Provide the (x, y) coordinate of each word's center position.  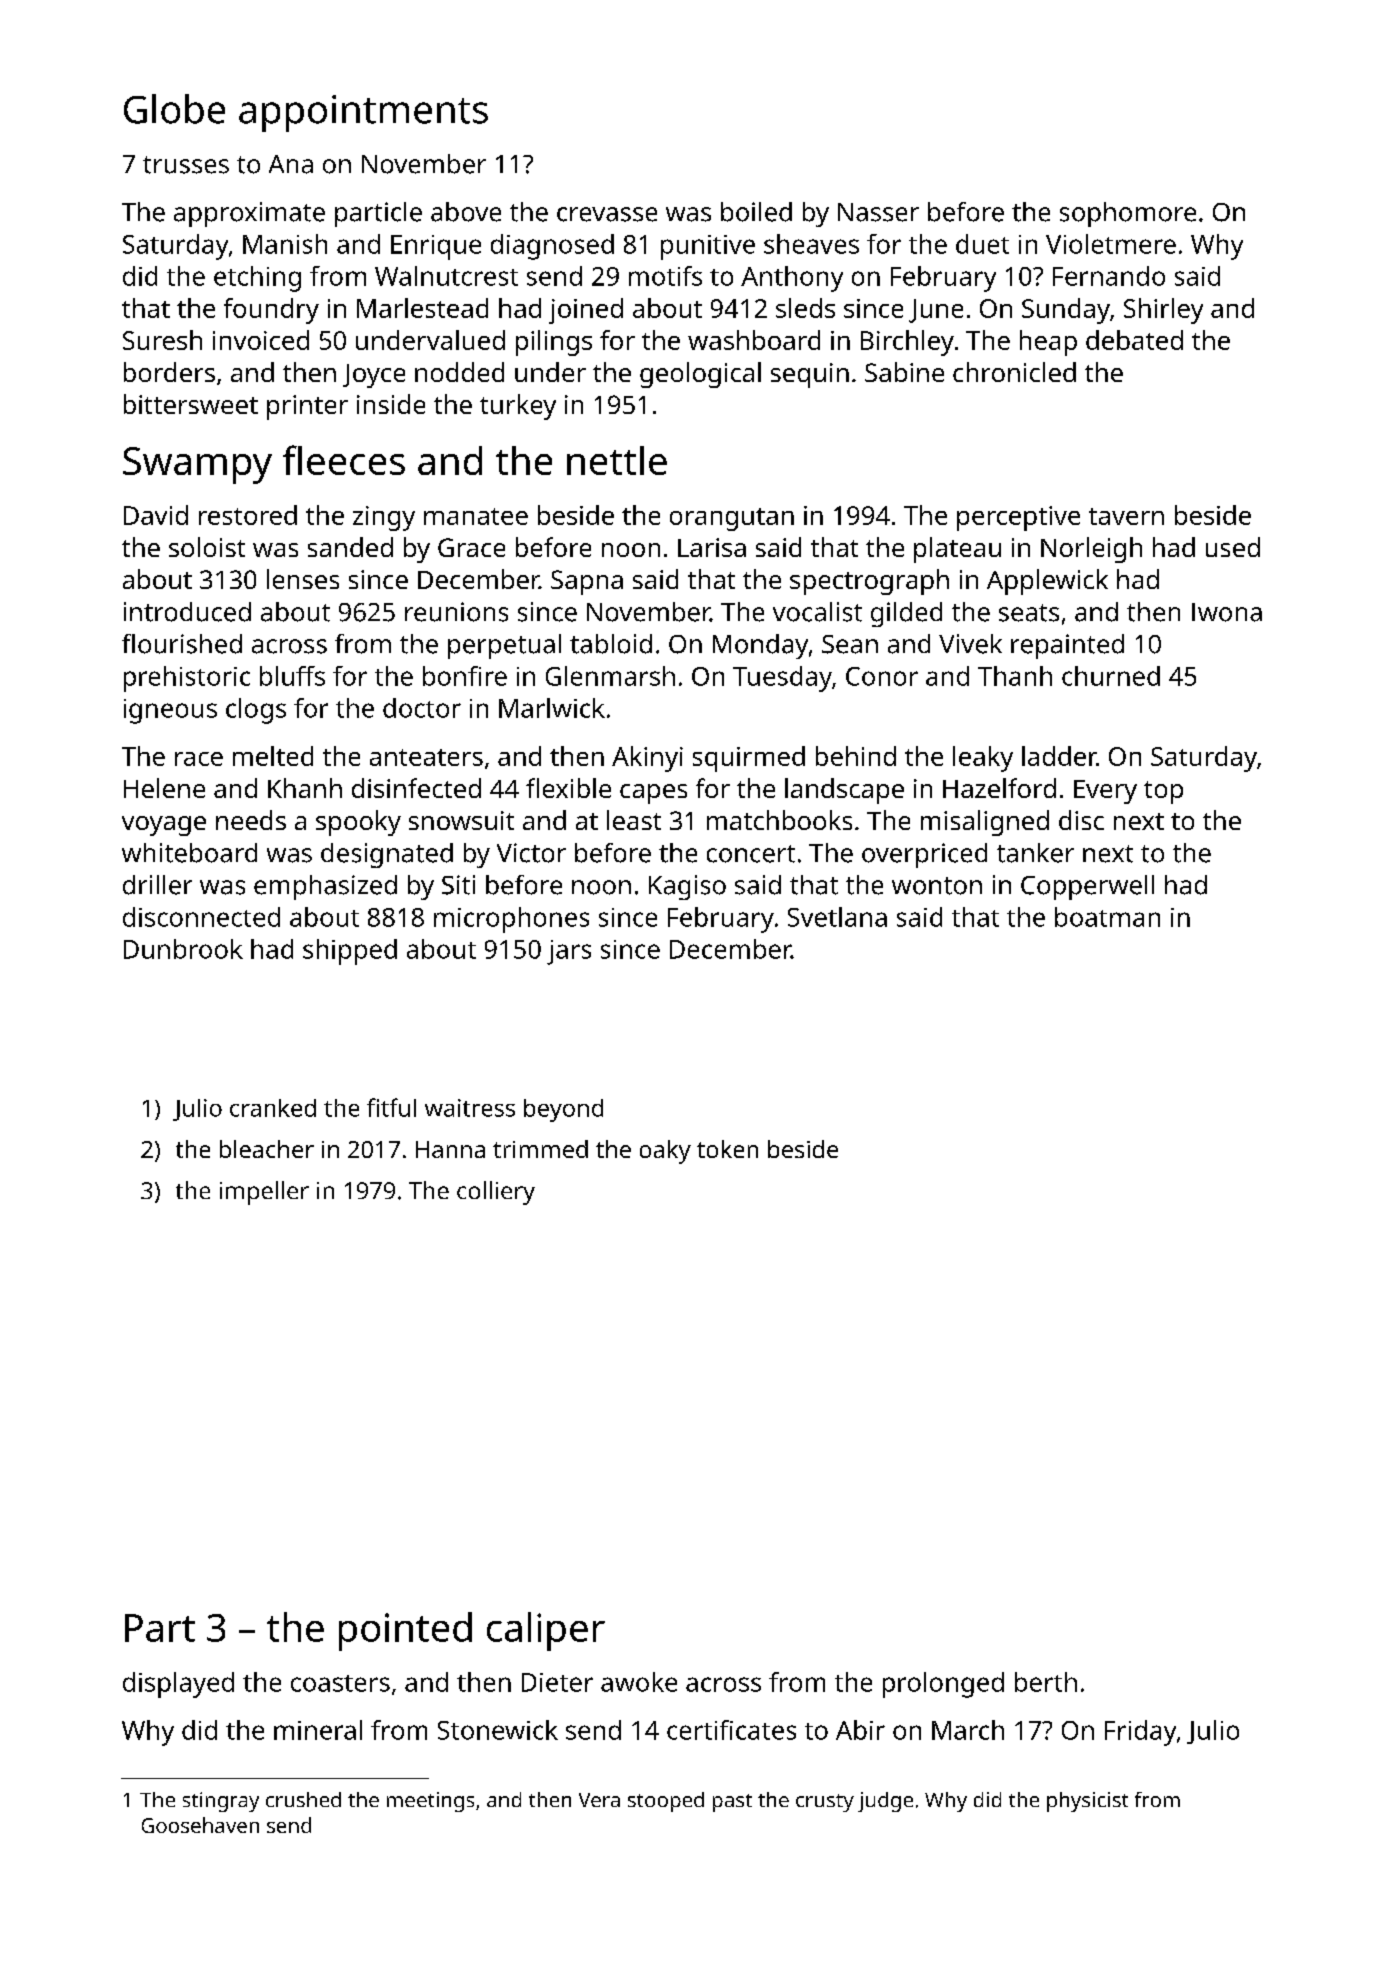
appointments (363, 113)
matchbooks (779, 820)
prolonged (943, 1685)
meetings (430, 1802)
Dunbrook (183, 949)
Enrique (436, 247)
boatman (1107, 917)
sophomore (1128, 214)
